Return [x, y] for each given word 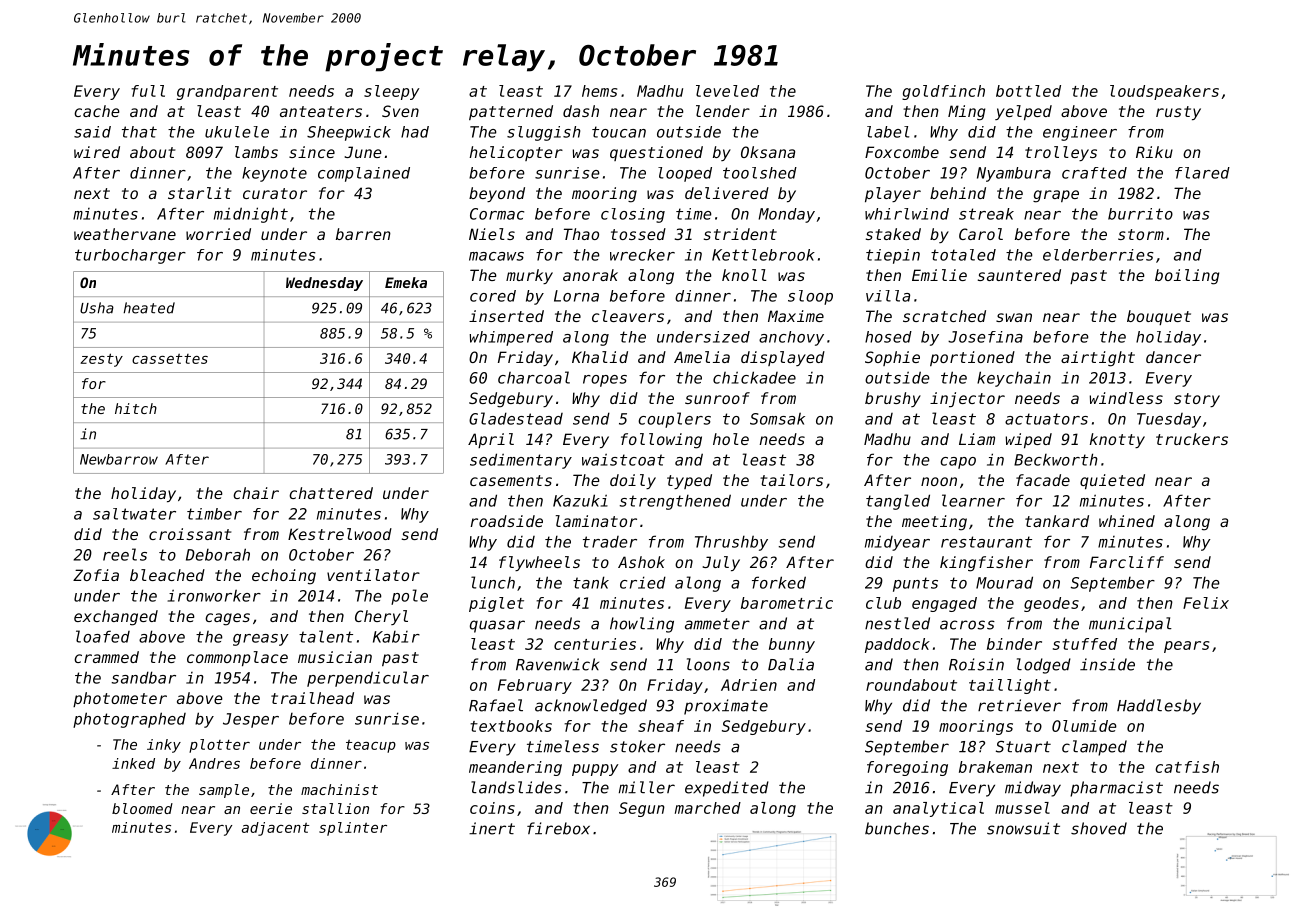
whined [1127, 521]
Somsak [777, 418]
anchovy [791, 338]
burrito [1140, 214]
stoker [637, 746]
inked [133, 763]
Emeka [406, 282]
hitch [136, 408]
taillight [1010, 686]
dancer [1173, 357]
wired [97, 152]
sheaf [661, 726]
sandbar [144, 677]
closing [633, 215]
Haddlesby [1159, 707]
